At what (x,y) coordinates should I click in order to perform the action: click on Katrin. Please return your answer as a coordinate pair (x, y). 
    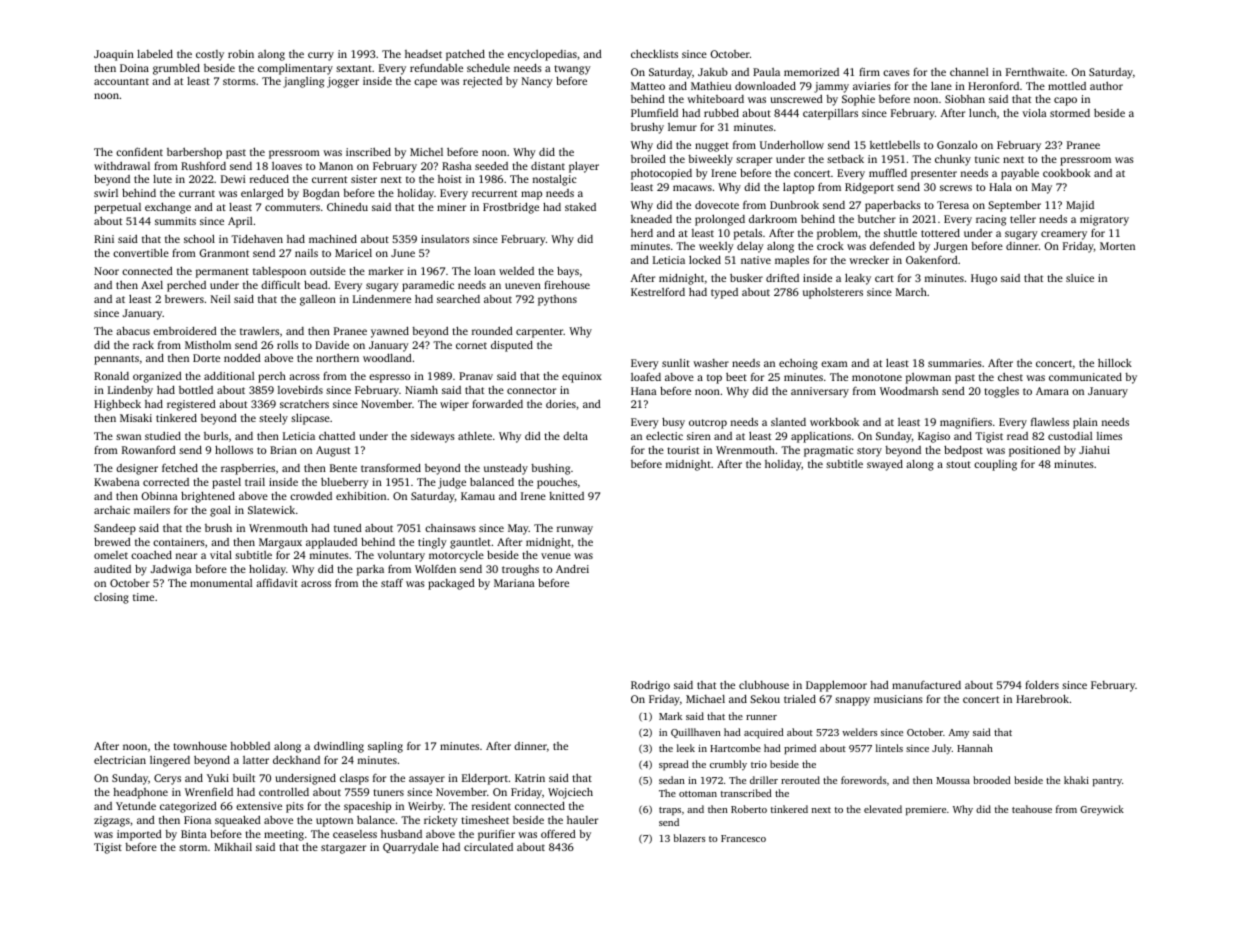
    Looking at the image, I should click on (530, 778).
